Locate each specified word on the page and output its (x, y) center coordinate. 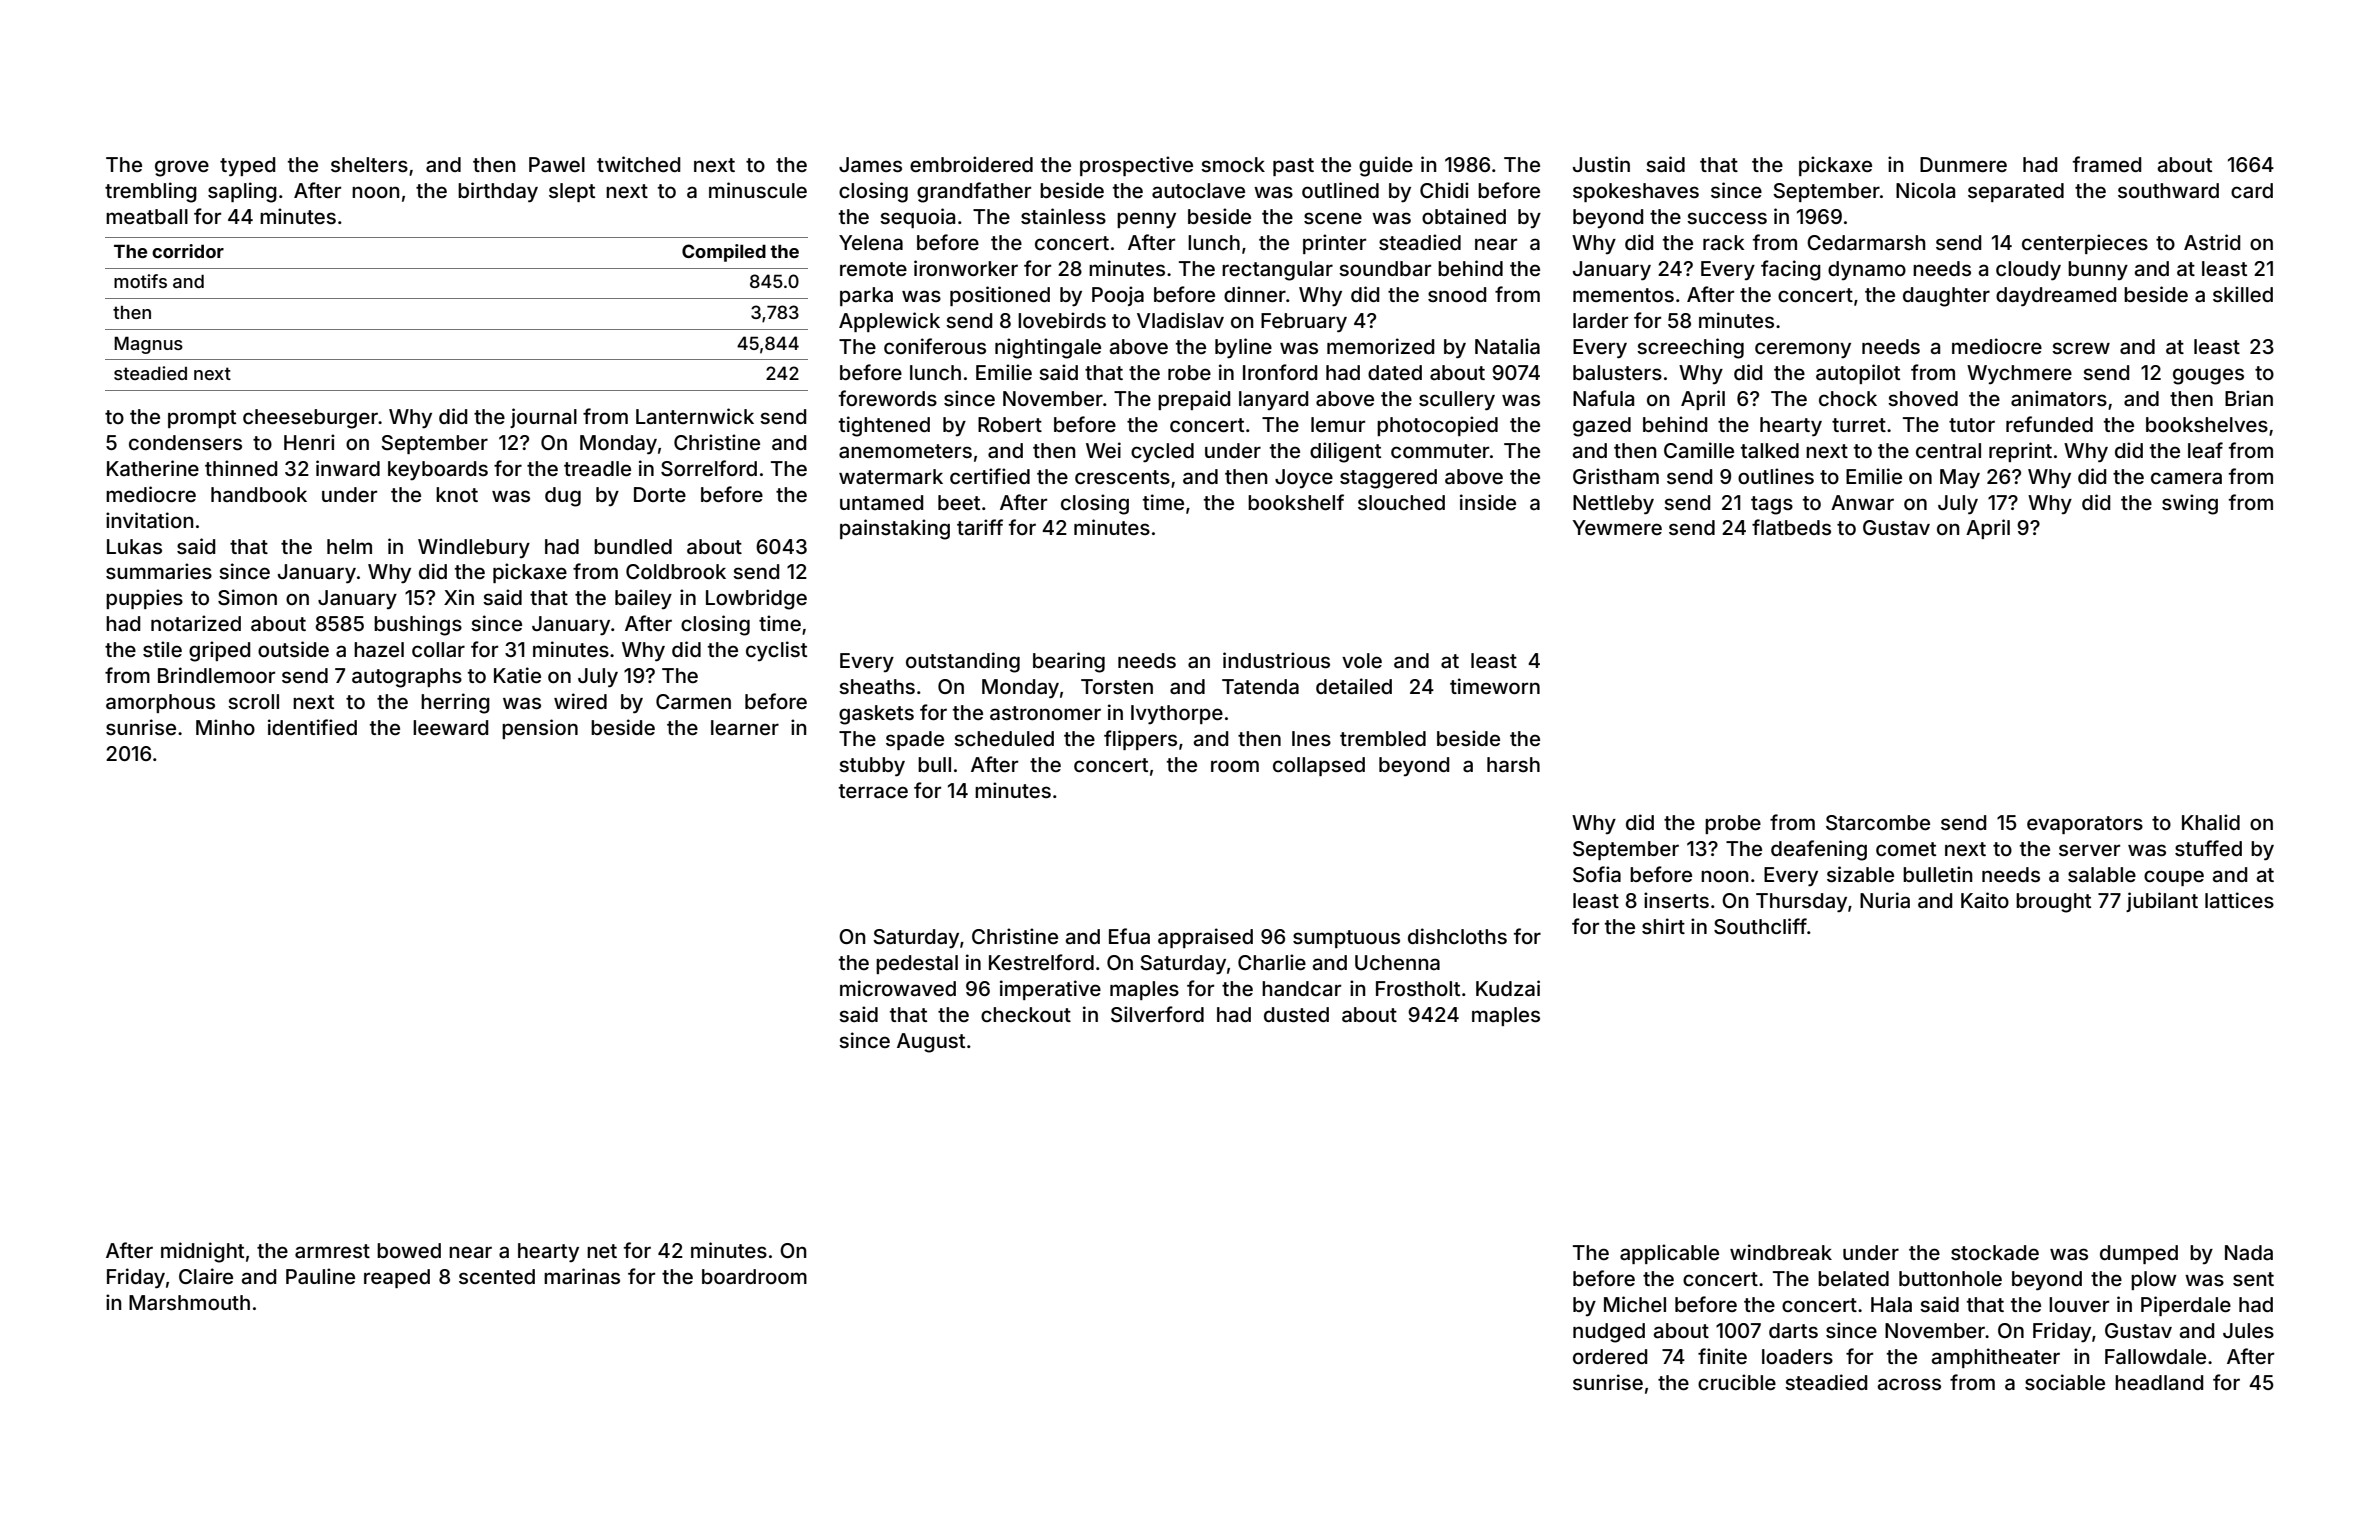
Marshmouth (189, 1302)
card (2252, 190)
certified (990, 476)
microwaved (898, 988)
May (1960, 479)
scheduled (1004, 738)
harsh (1513, 764)
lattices (2239, 900)
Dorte (660, 494)
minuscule (758, 190)
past (1293, 167)
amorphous (160, 703)
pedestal (917, 964)
